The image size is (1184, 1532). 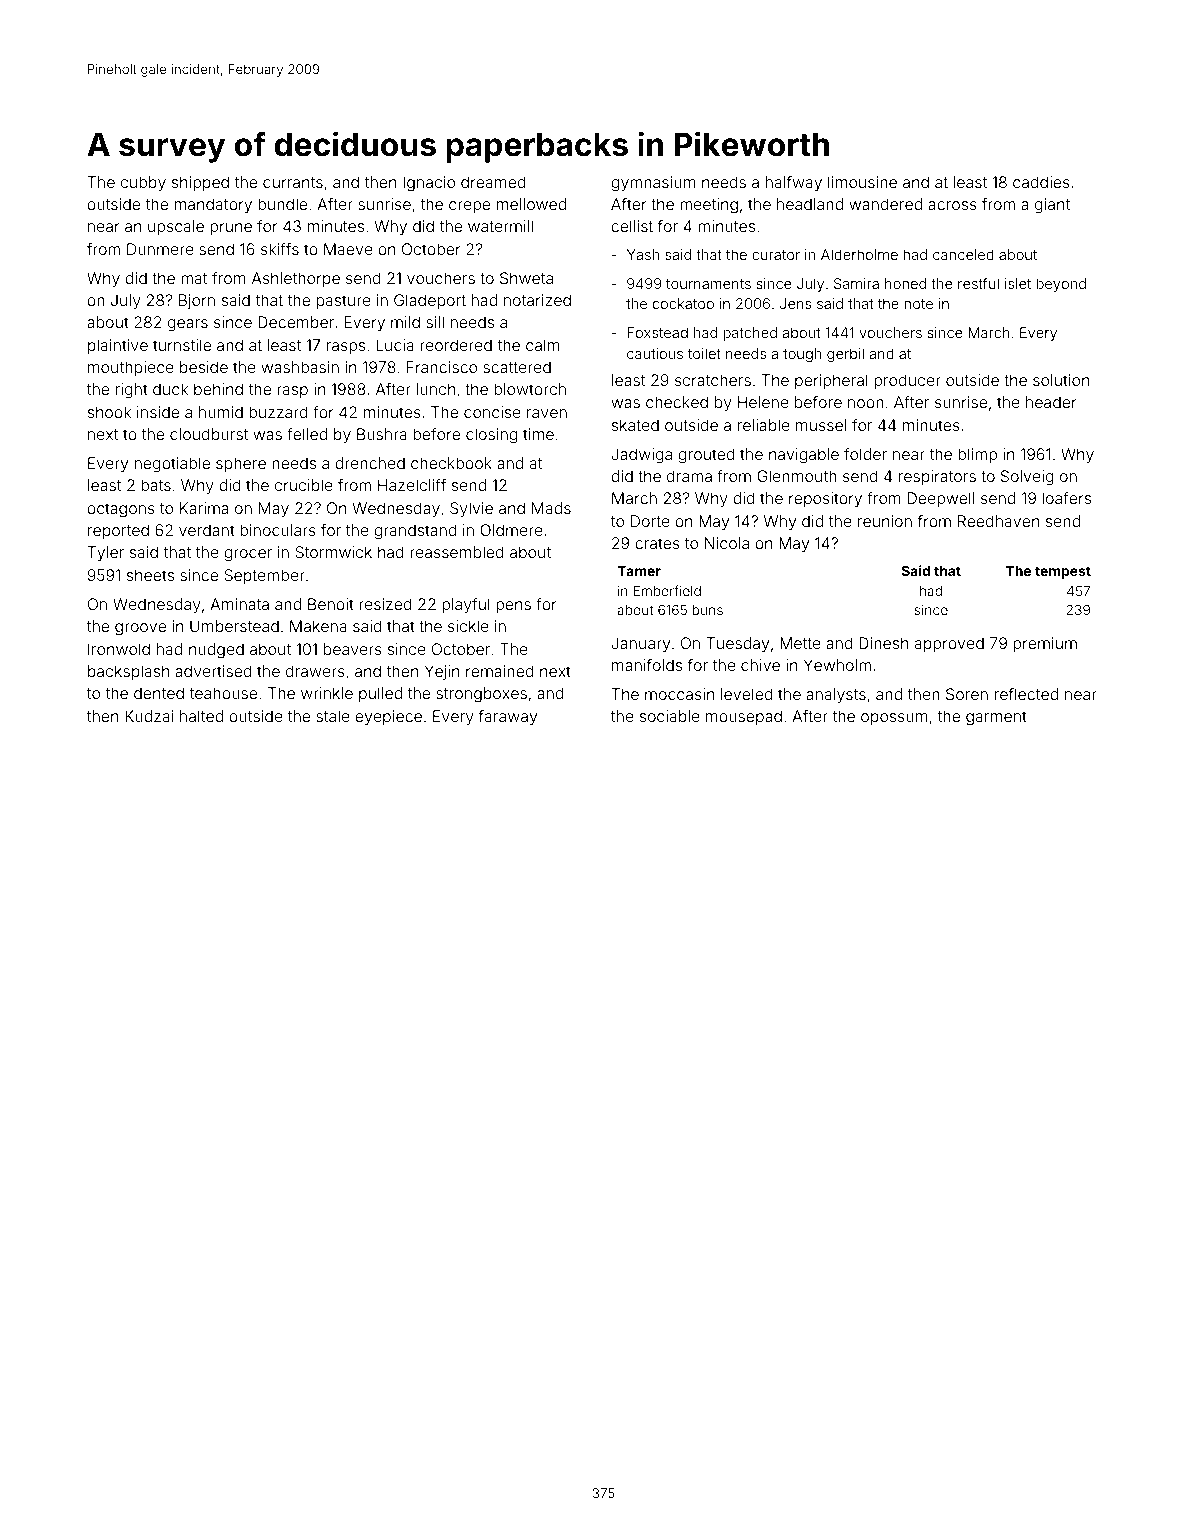 I want to click on beyond, so click(x=1061, y=285).
